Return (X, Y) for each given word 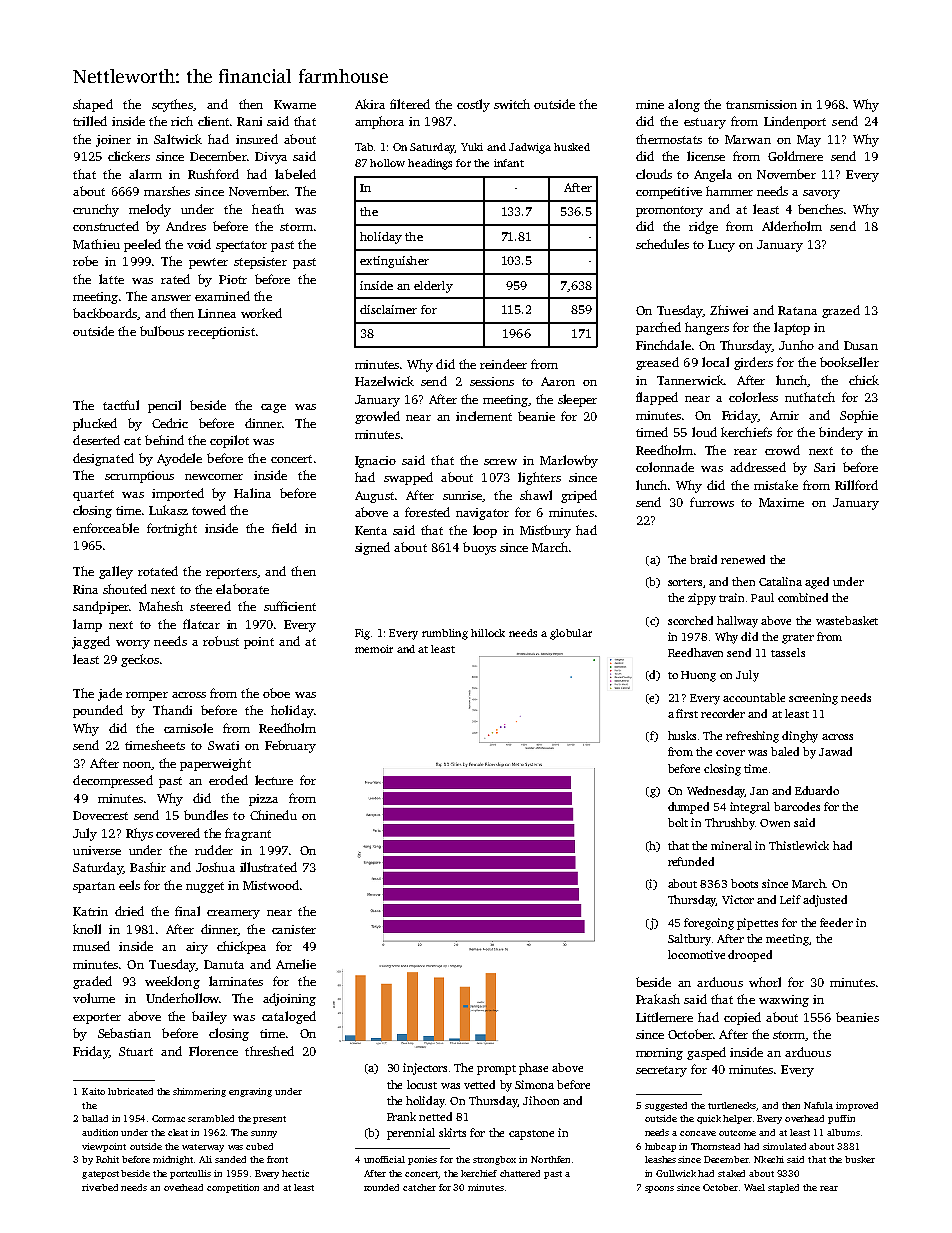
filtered (410, 104)
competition (233, 1188)
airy (197, 948)
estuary (705, 123)
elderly (433, 287)
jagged (91, 642)
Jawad (835, 751)
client (213, 121)
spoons (659, 1189)
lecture (274, 780)
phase (533, 1069)
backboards (105, 314)
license (706, 156)
